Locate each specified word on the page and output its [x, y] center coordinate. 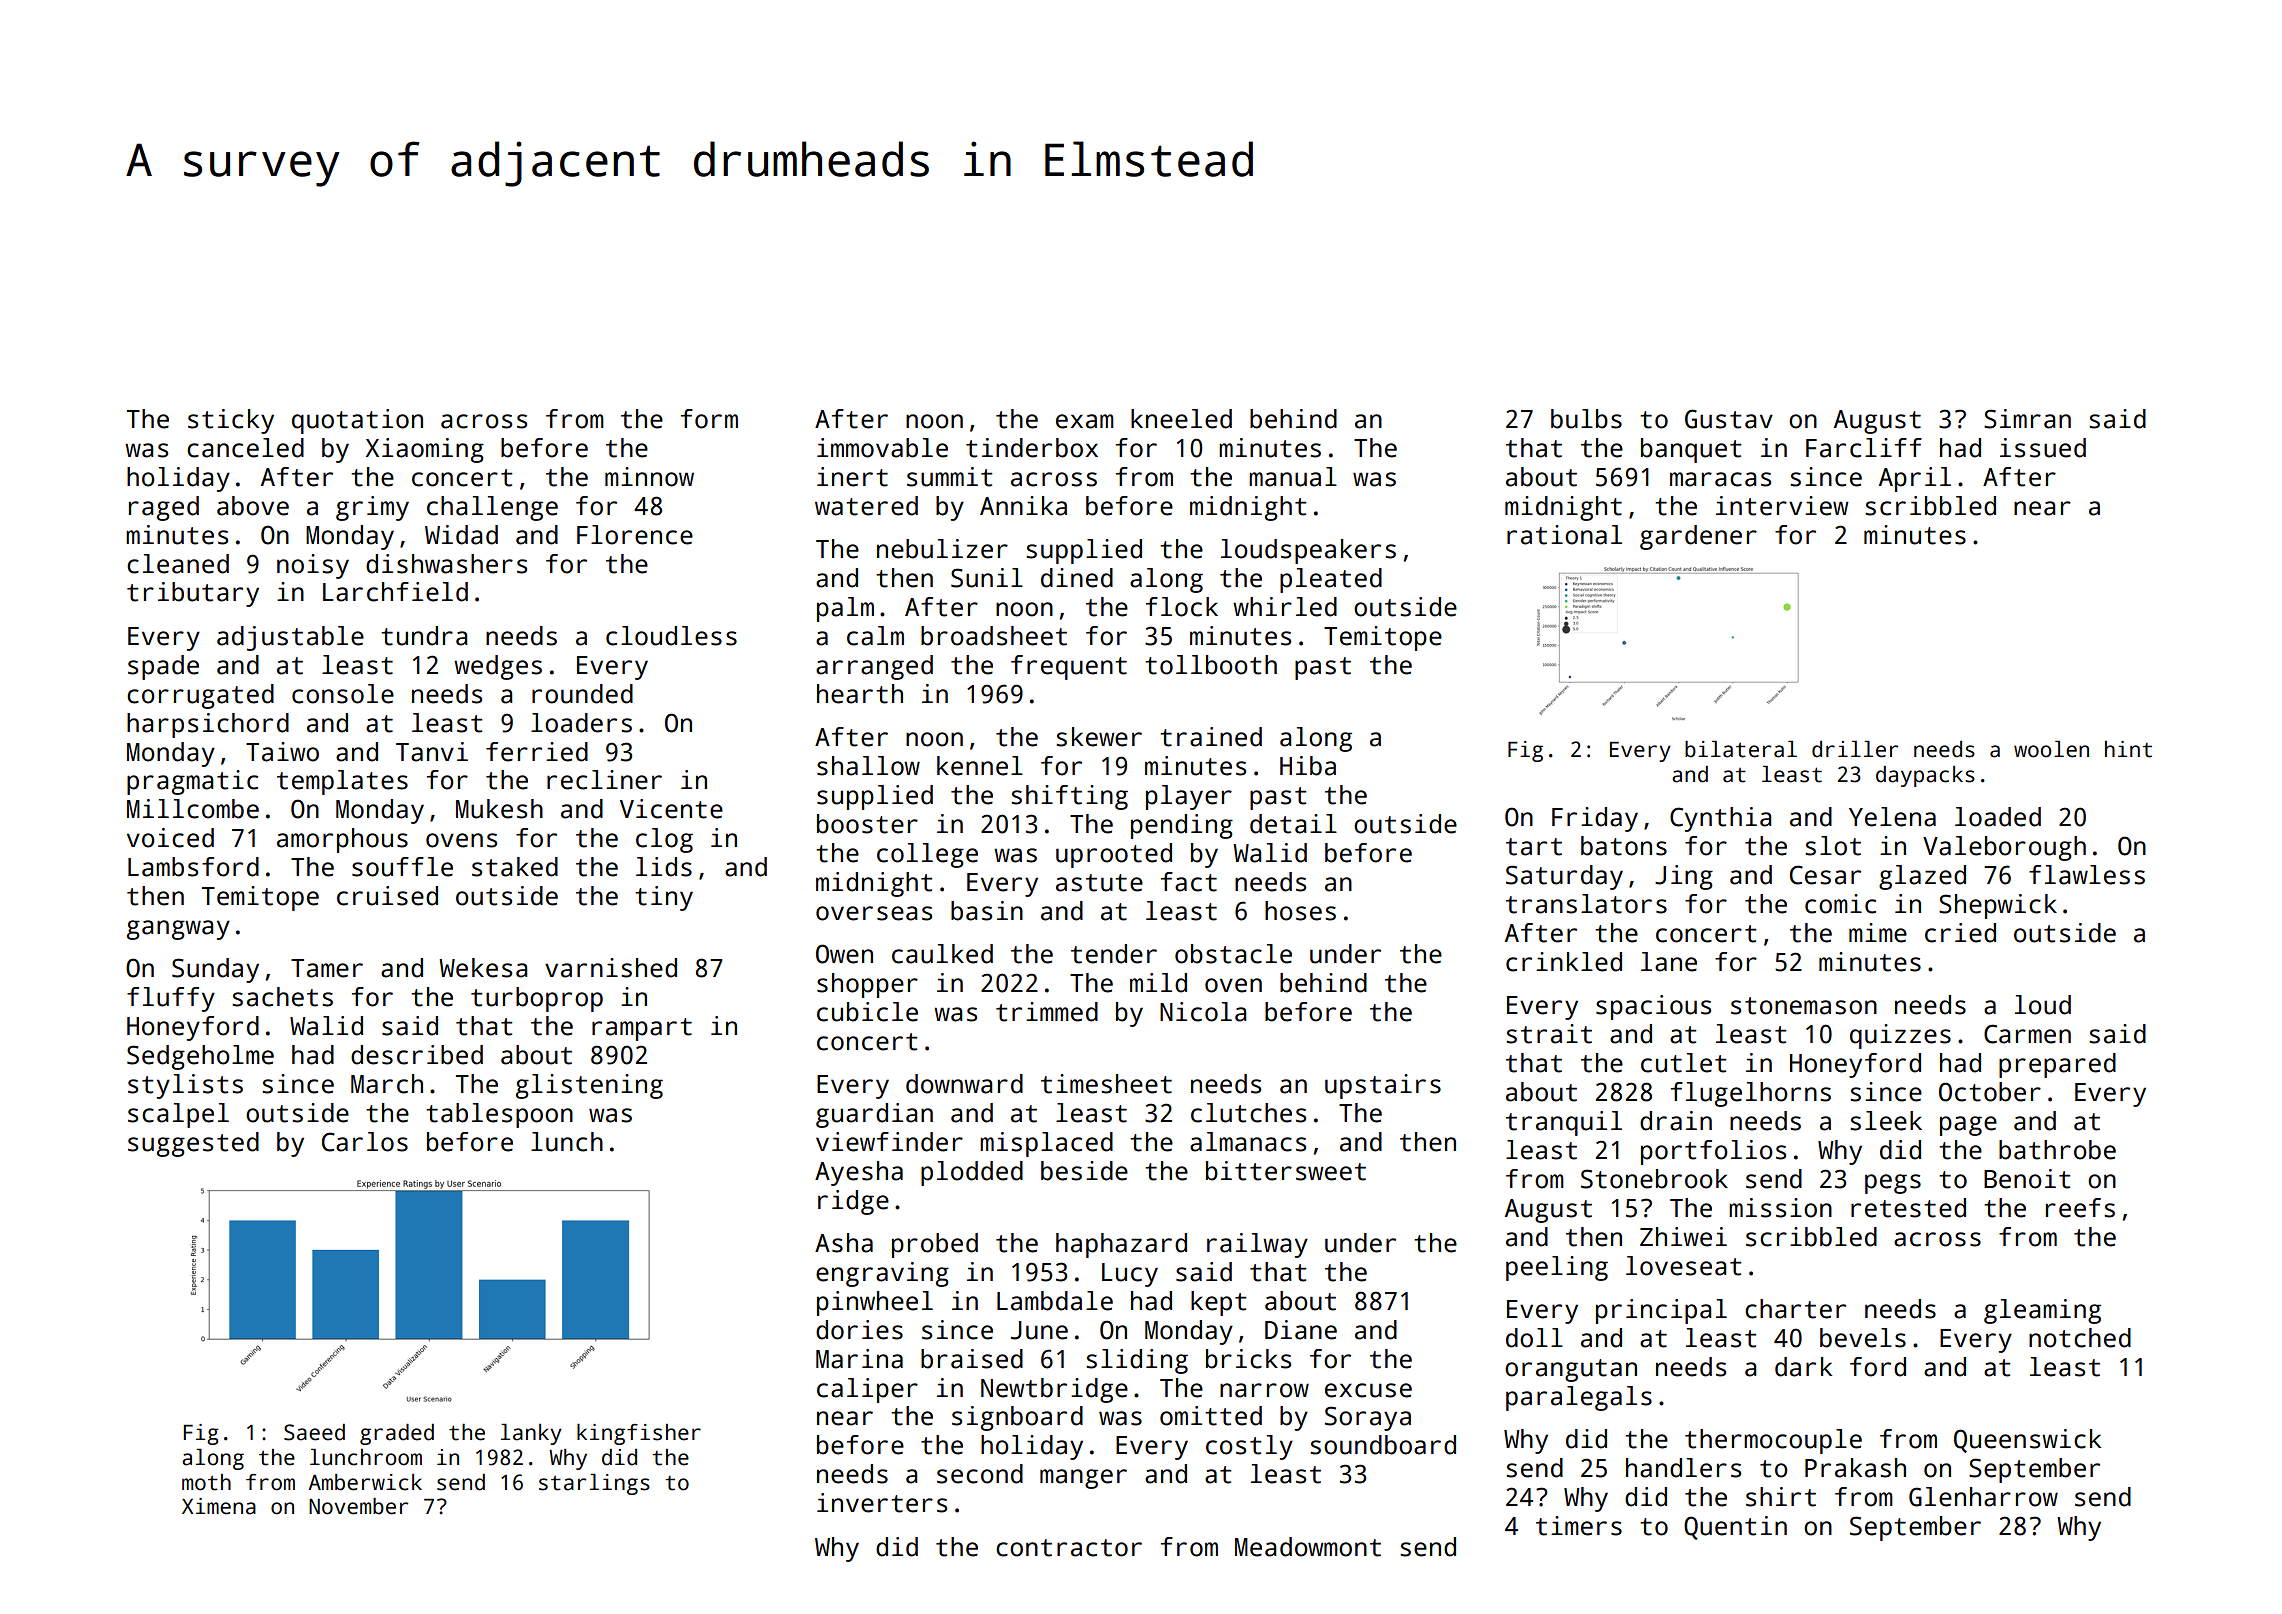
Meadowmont [1308, 1547]
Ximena [219, 1506]
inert [852, 477]
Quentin [1735, 1528]
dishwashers [446, 564]
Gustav [1729, 419]
